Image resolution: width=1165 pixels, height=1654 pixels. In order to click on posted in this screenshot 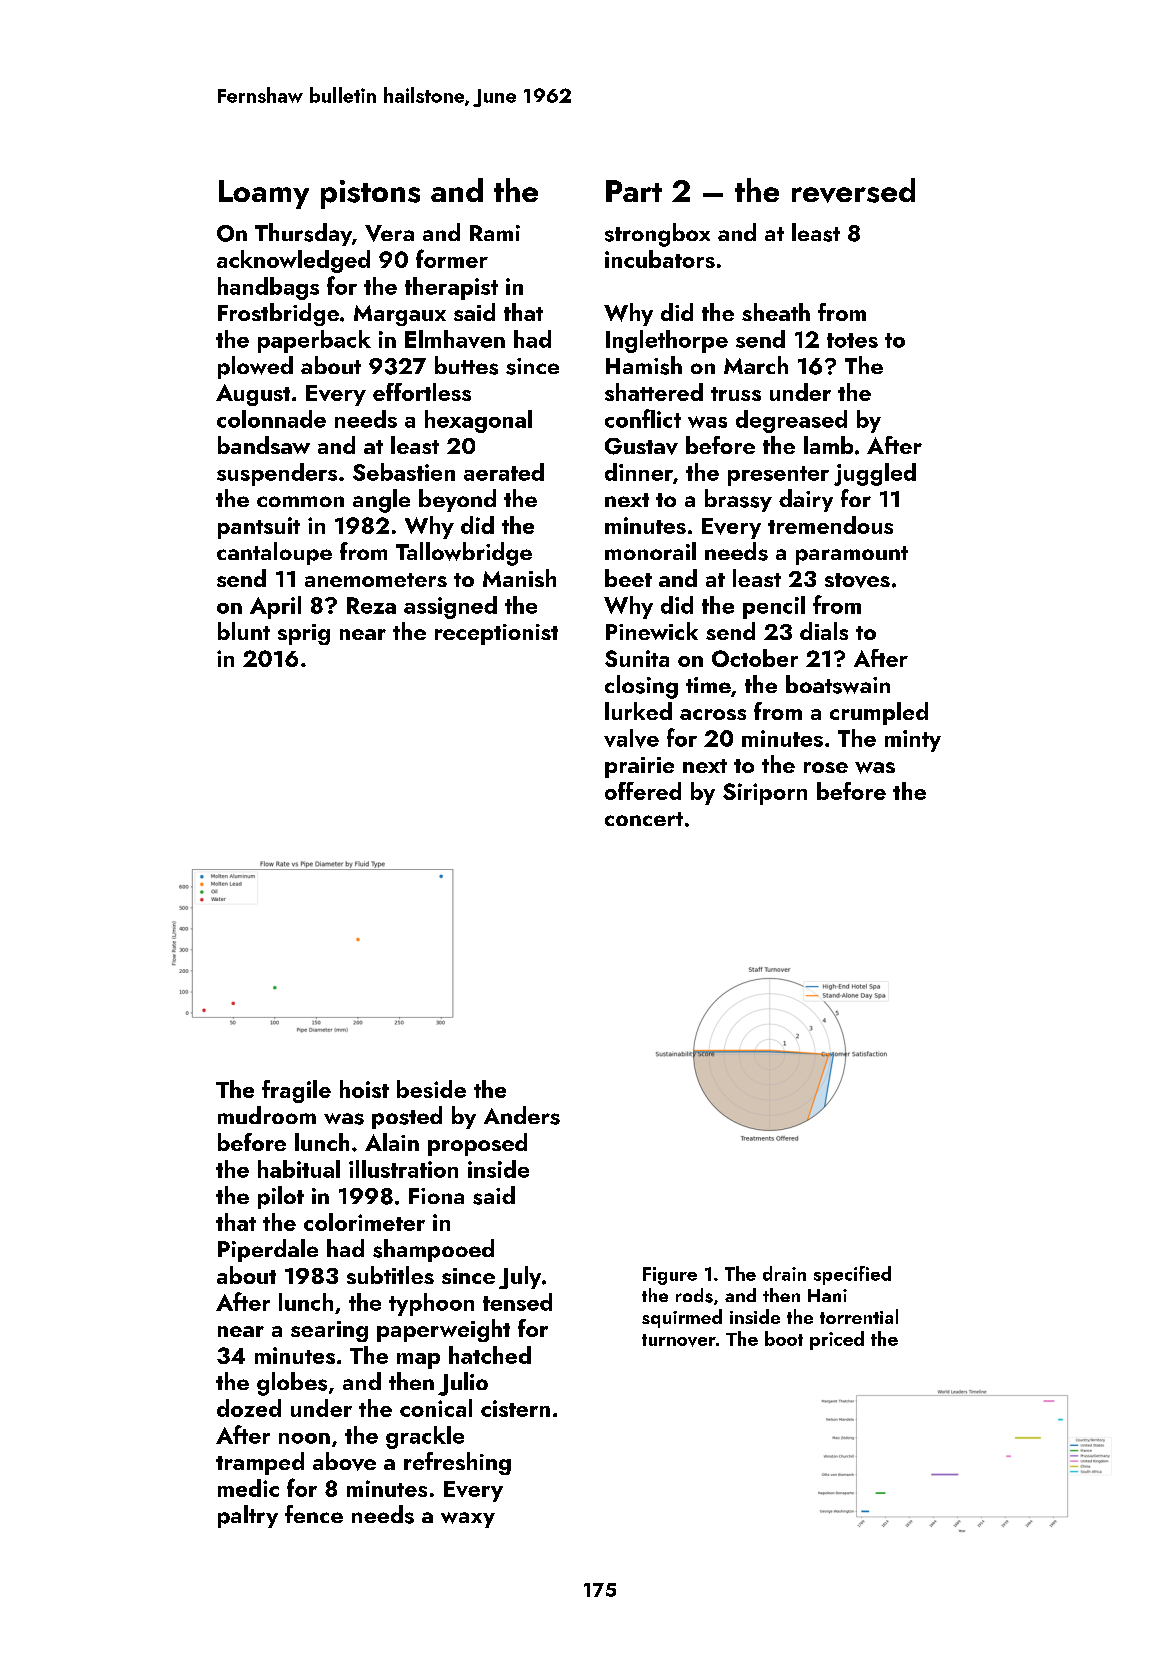, I will do `click(407, 1117)`.
